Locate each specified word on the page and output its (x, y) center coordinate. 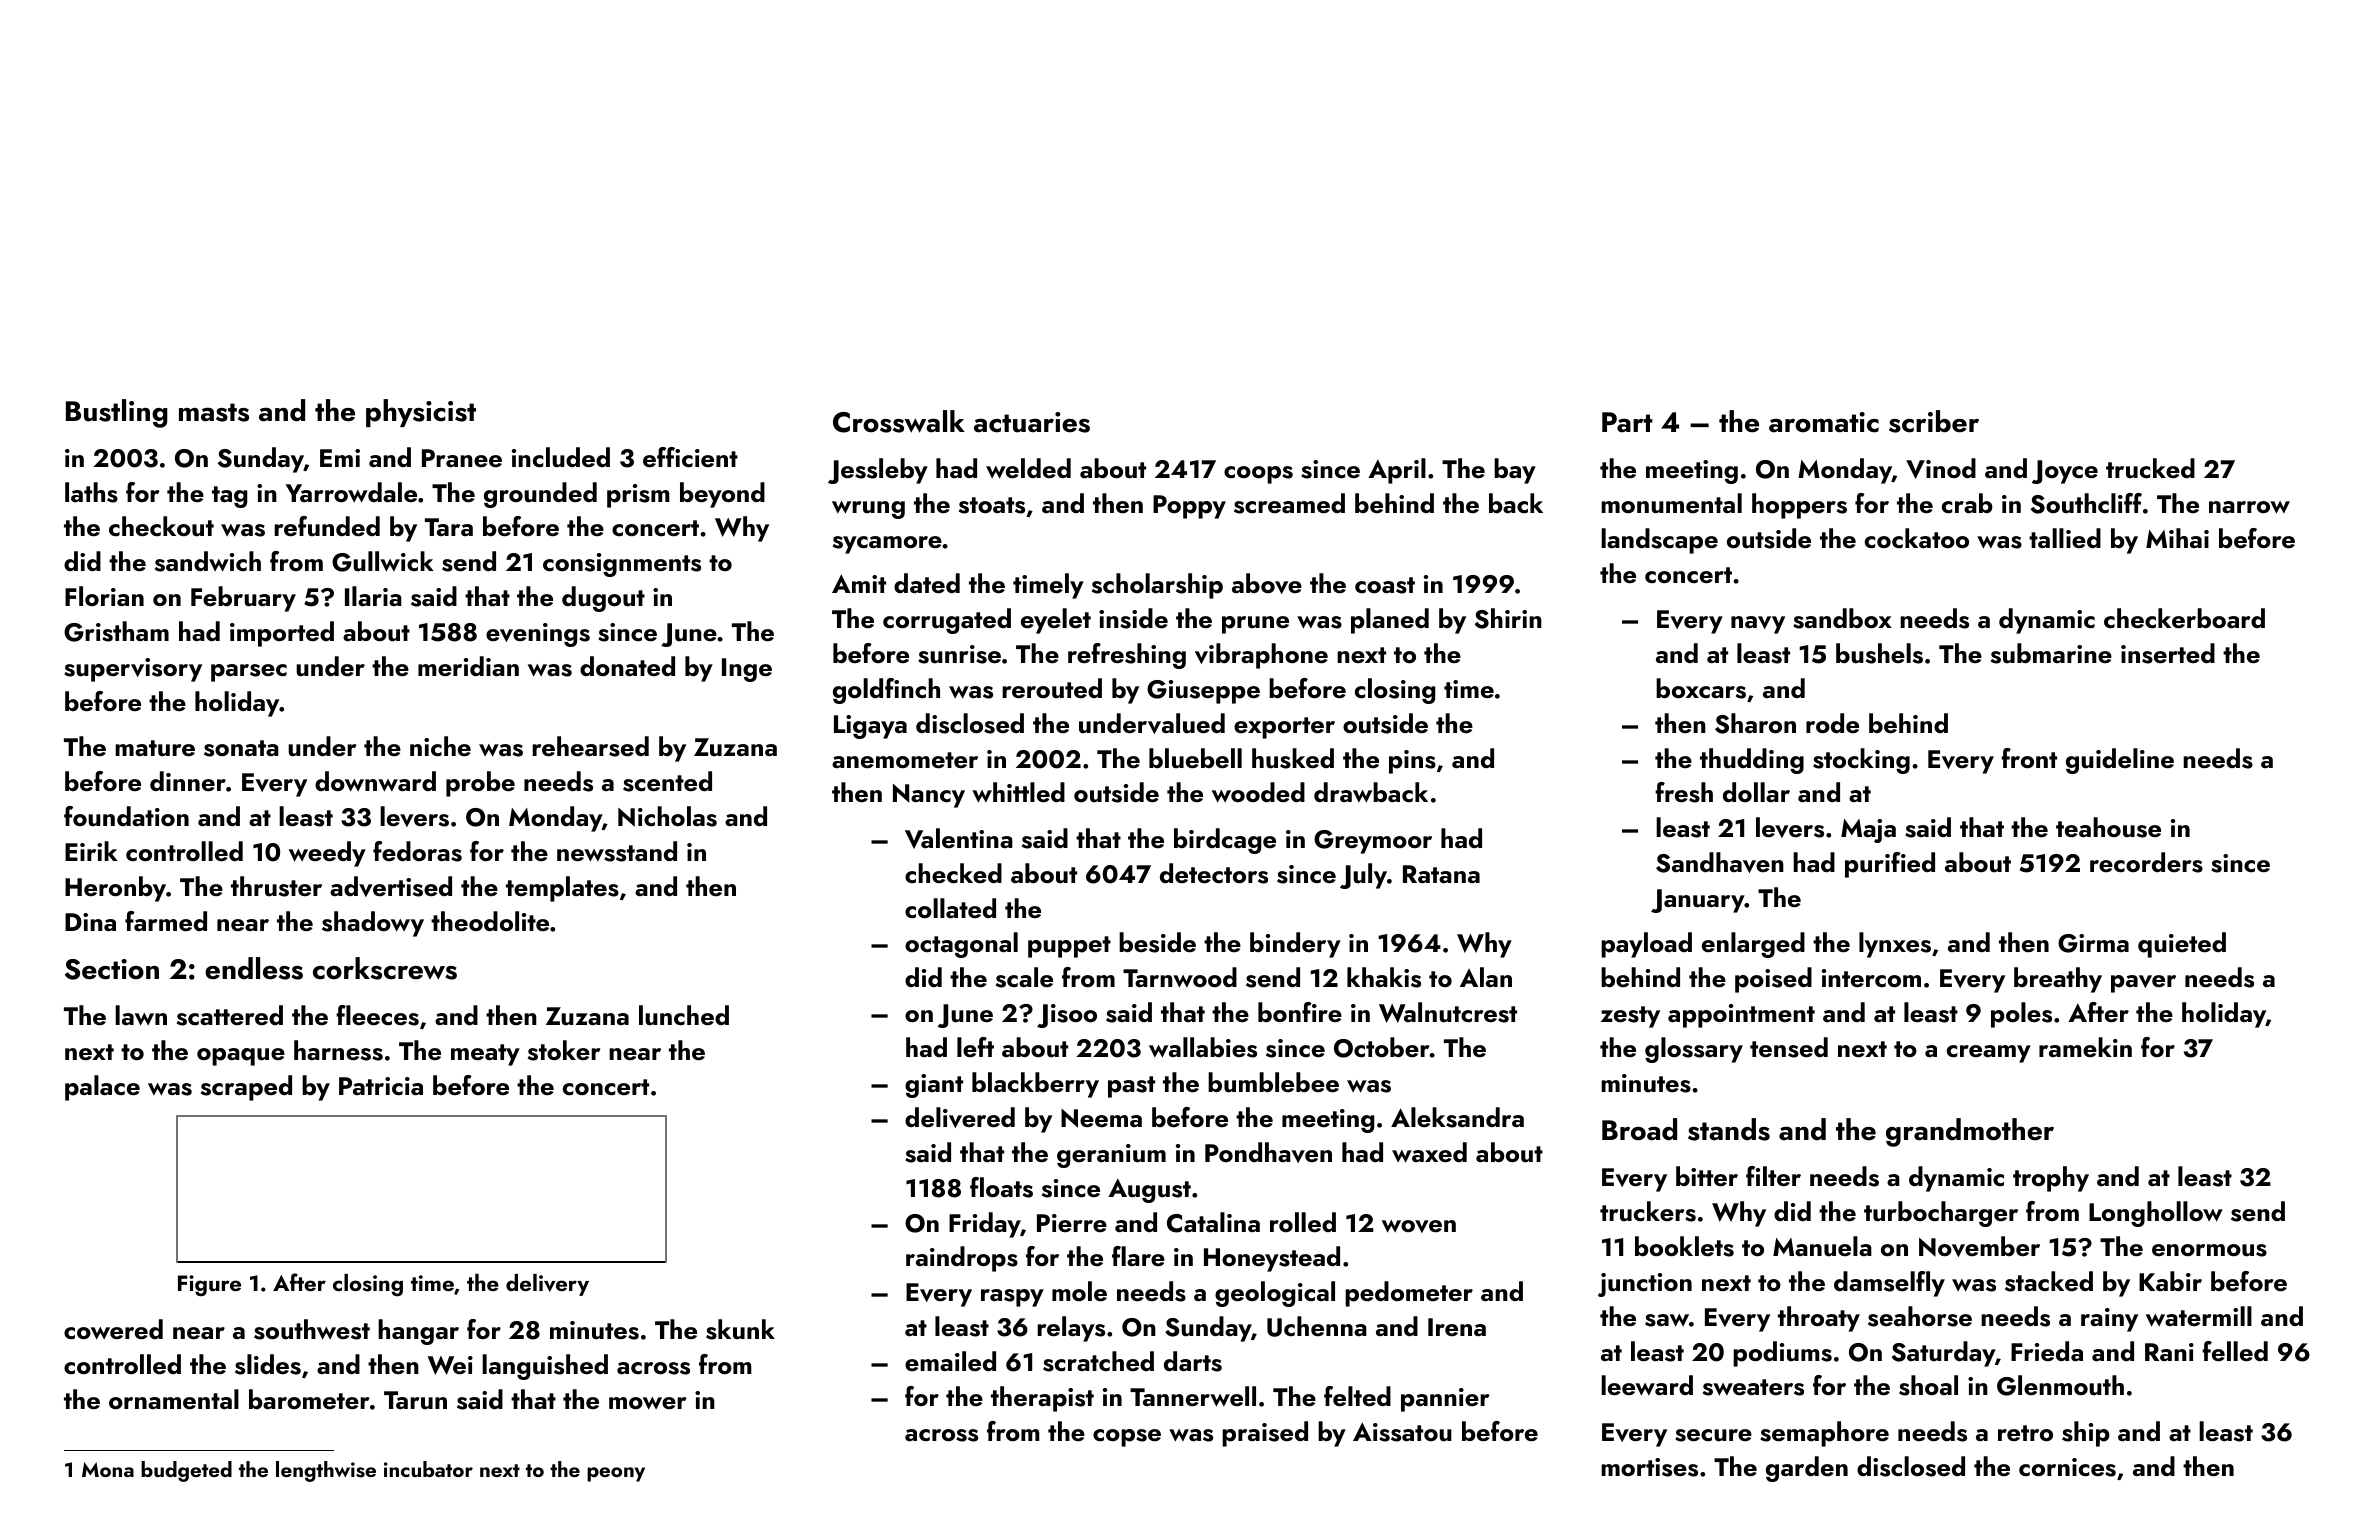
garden (1807, 1469)
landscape (1659, 541)
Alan (1486, 977)
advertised (391, 886)
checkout (161, 526)
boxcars (1701, 688)
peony (616, 1474)
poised (1773, 980)
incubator (428, 1469)
